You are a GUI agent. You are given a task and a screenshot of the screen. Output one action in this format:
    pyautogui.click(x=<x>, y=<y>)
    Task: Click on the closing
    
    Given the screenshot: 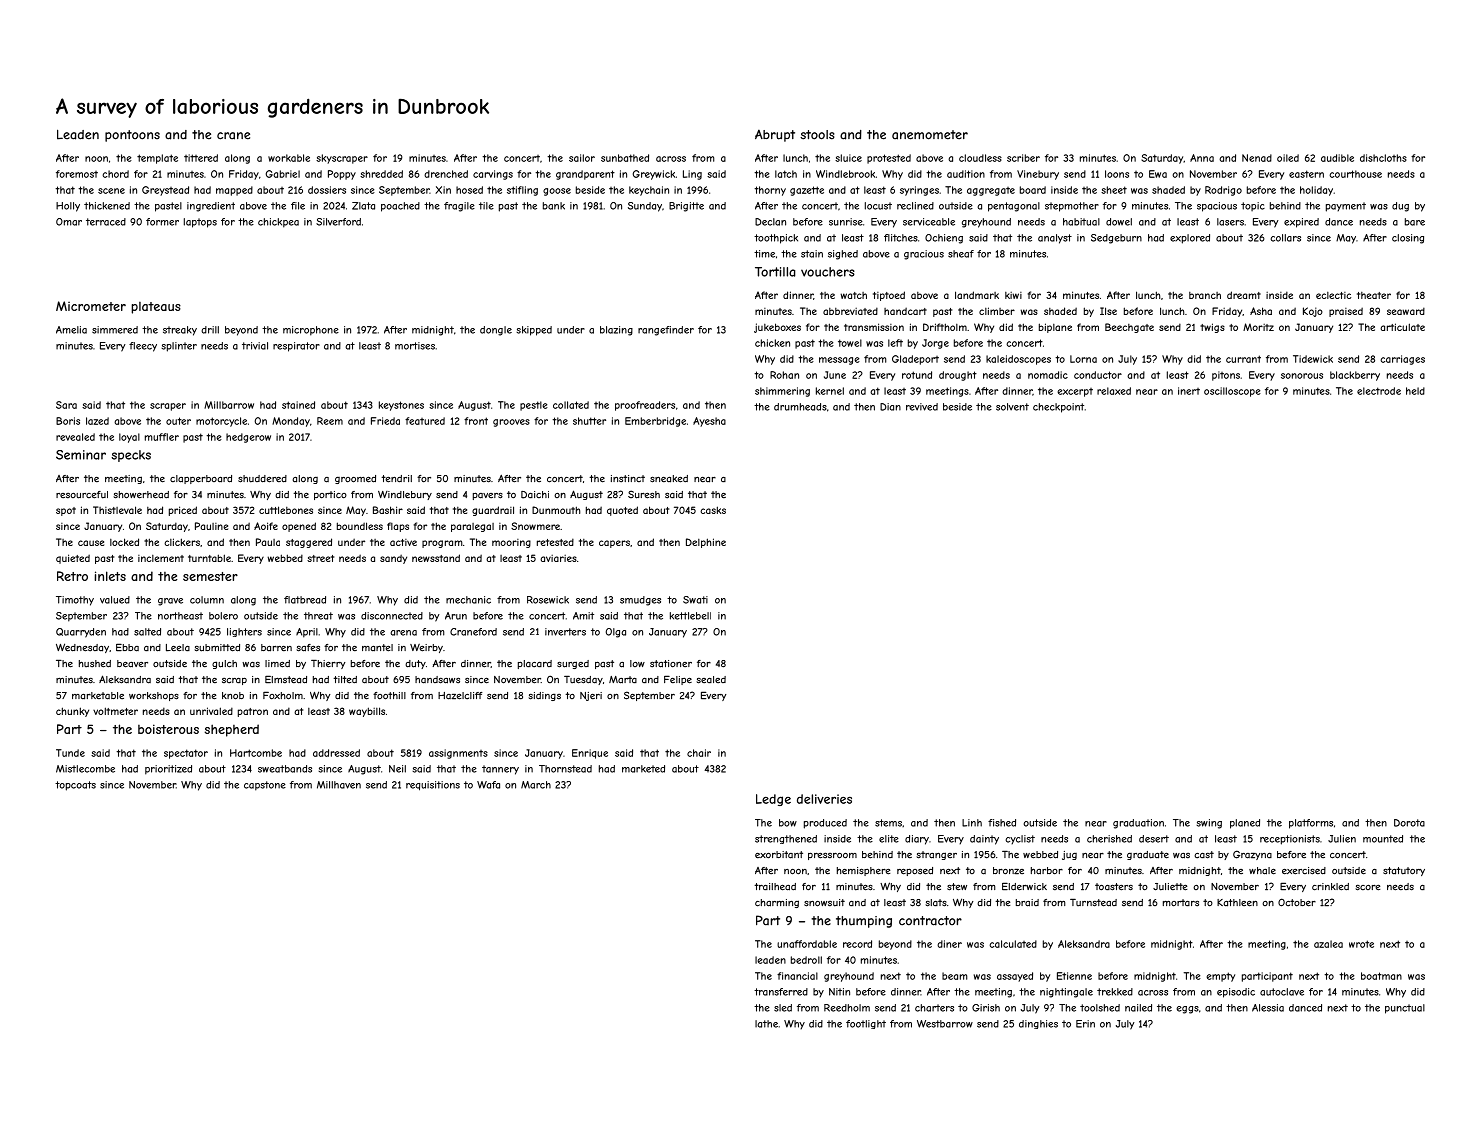 What is the action you would take?
    pyautogui.click(x=1408, y=239)
